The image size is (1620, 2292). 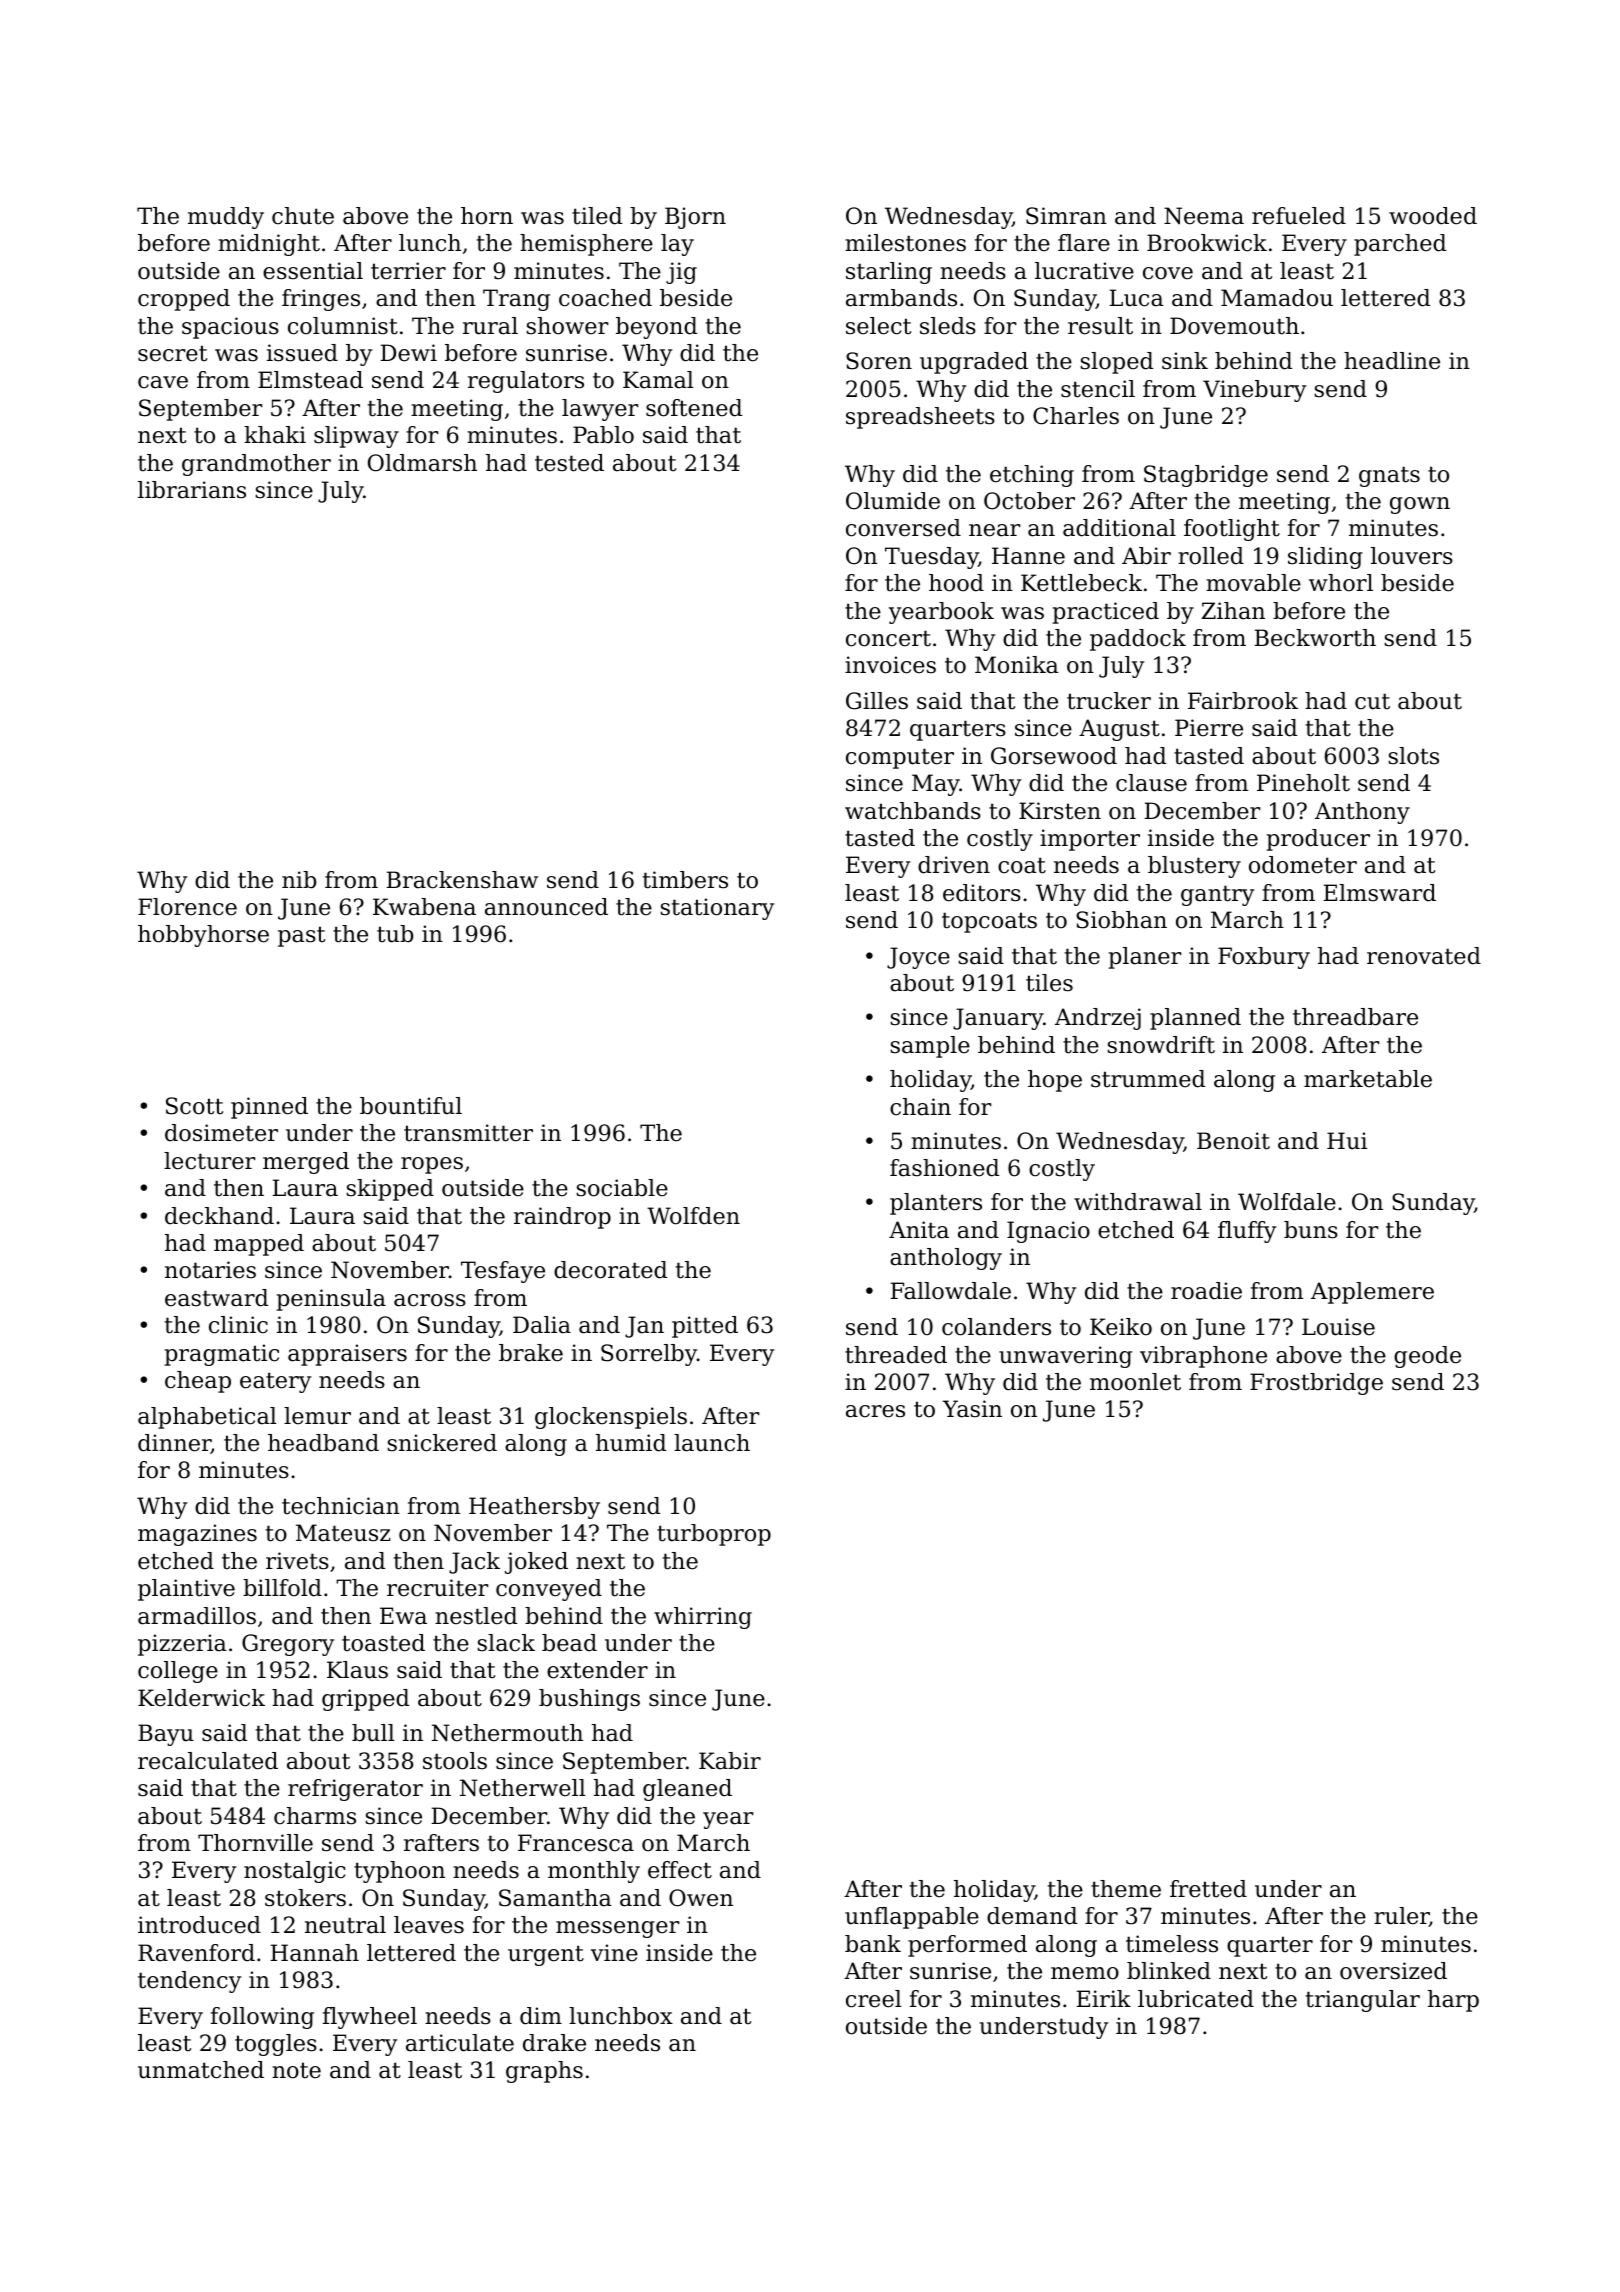 What do you see at coordinates (1121, 920) in the screenshot?
I see `Siobhan` at bounding box center [1121, 920].
